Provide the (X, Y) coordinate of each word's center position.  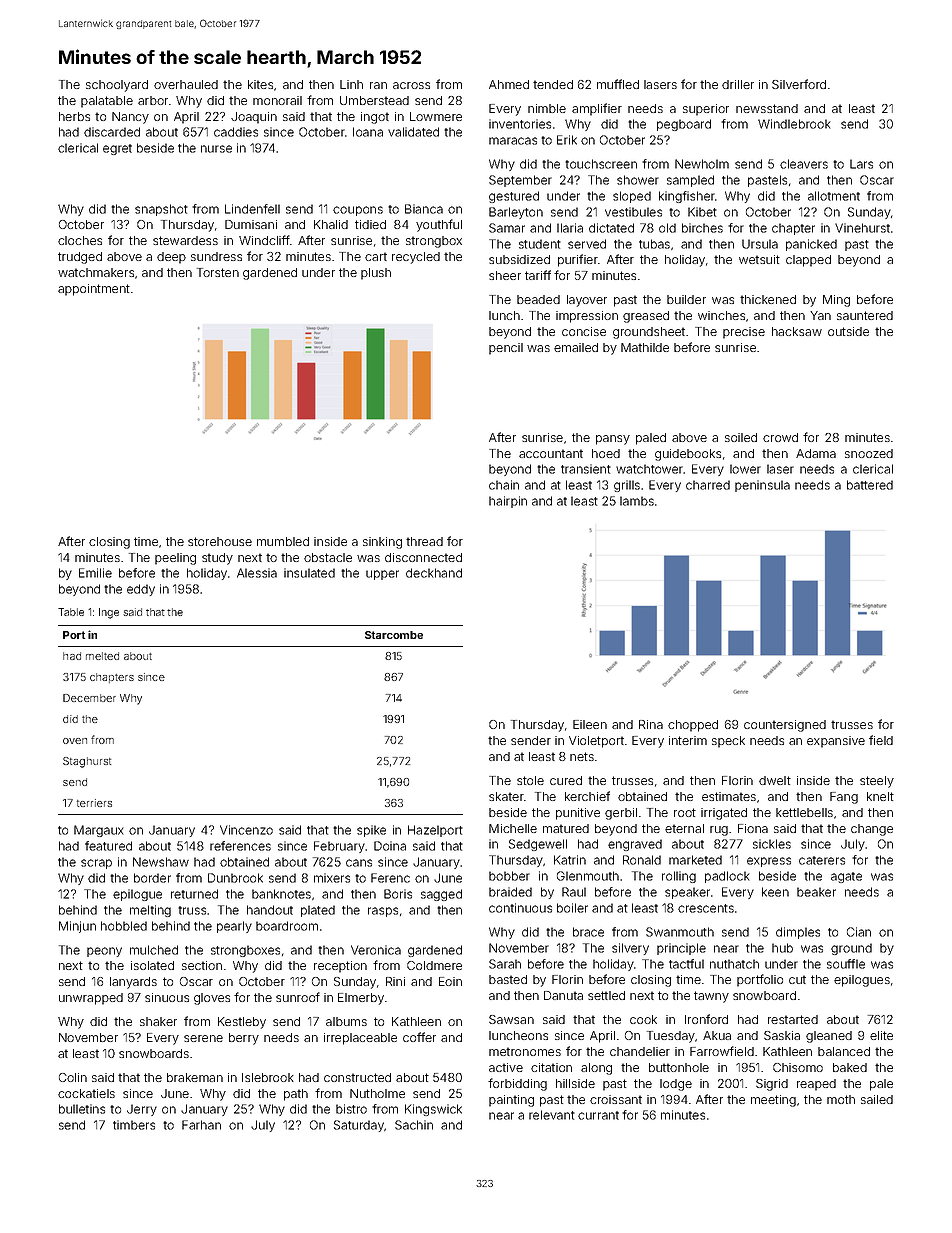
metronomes (525, 1051)
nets (582, 756)
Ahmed (509, 84)
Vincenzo (246, 830)
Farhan (201, 1125)
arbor (153, 100)
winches (721, 315)
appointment (94, 290)
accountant (551, 453)
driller (738, 84)
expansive (836, 742)
